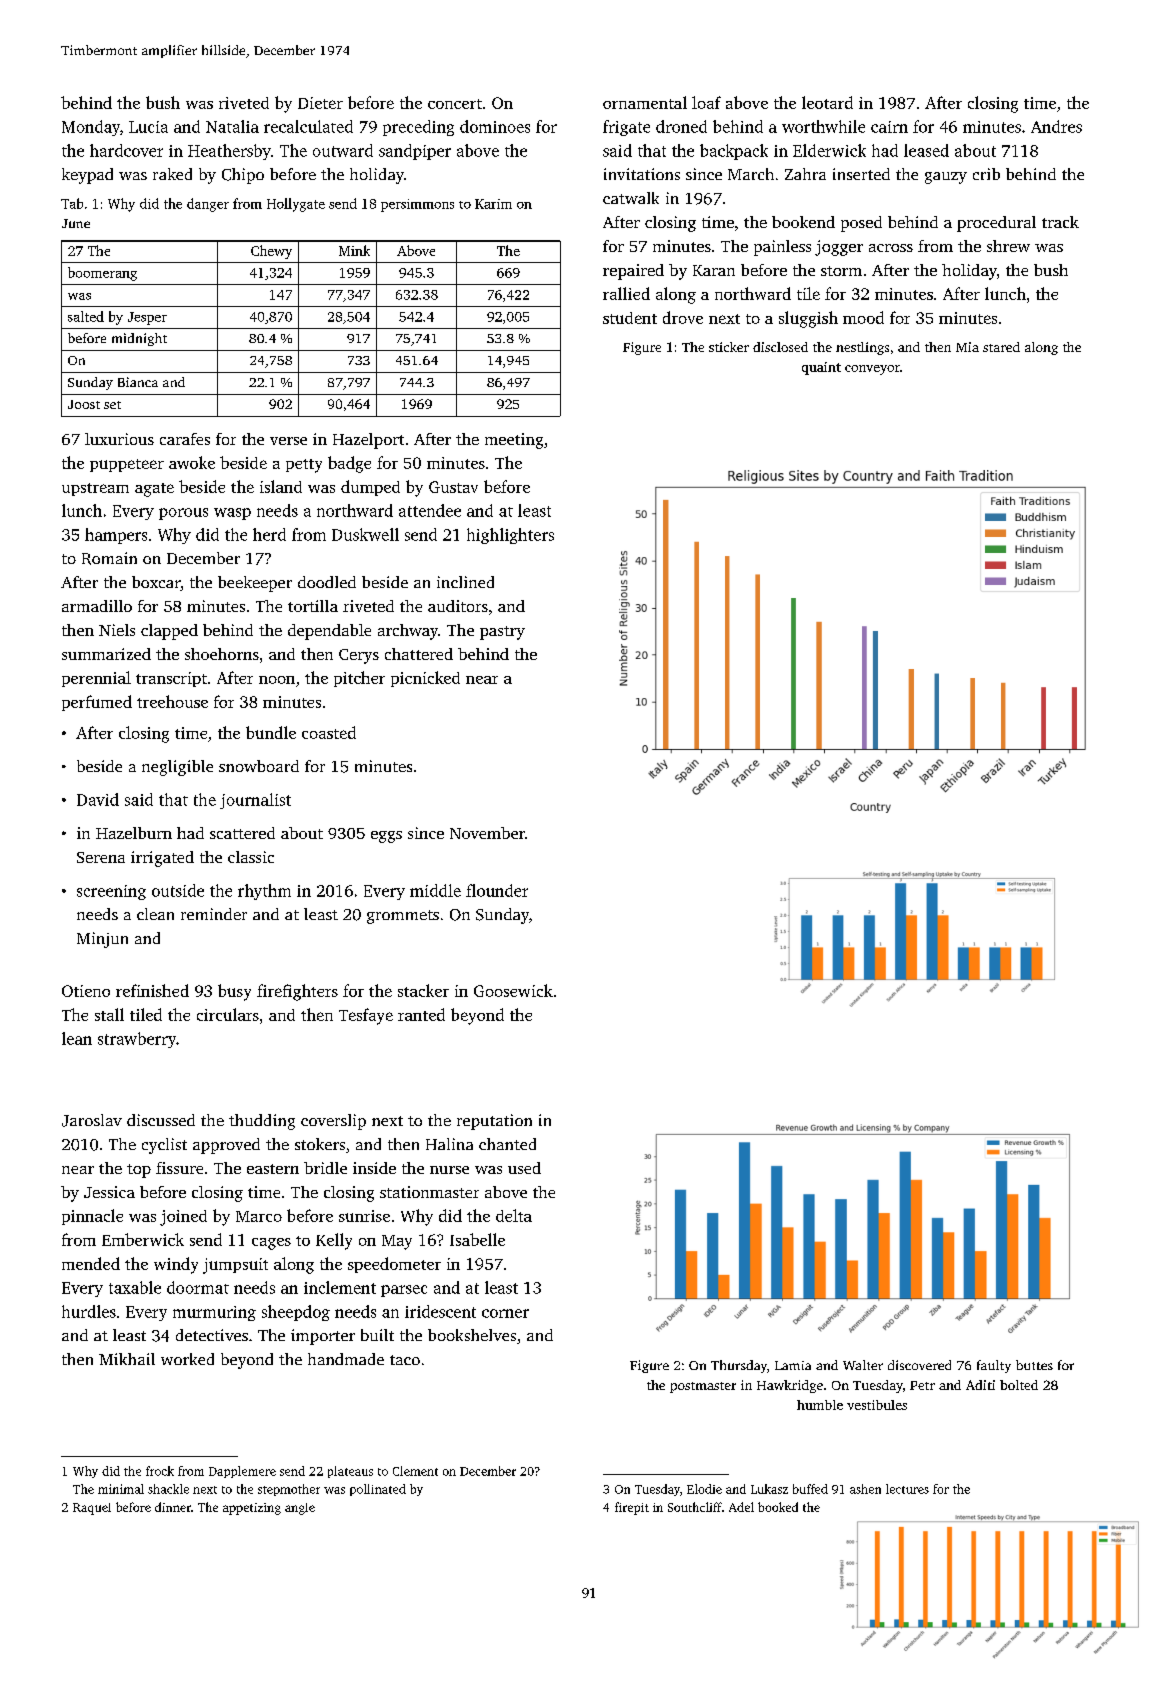  I want to click on Andres, so click(1056, 126).
